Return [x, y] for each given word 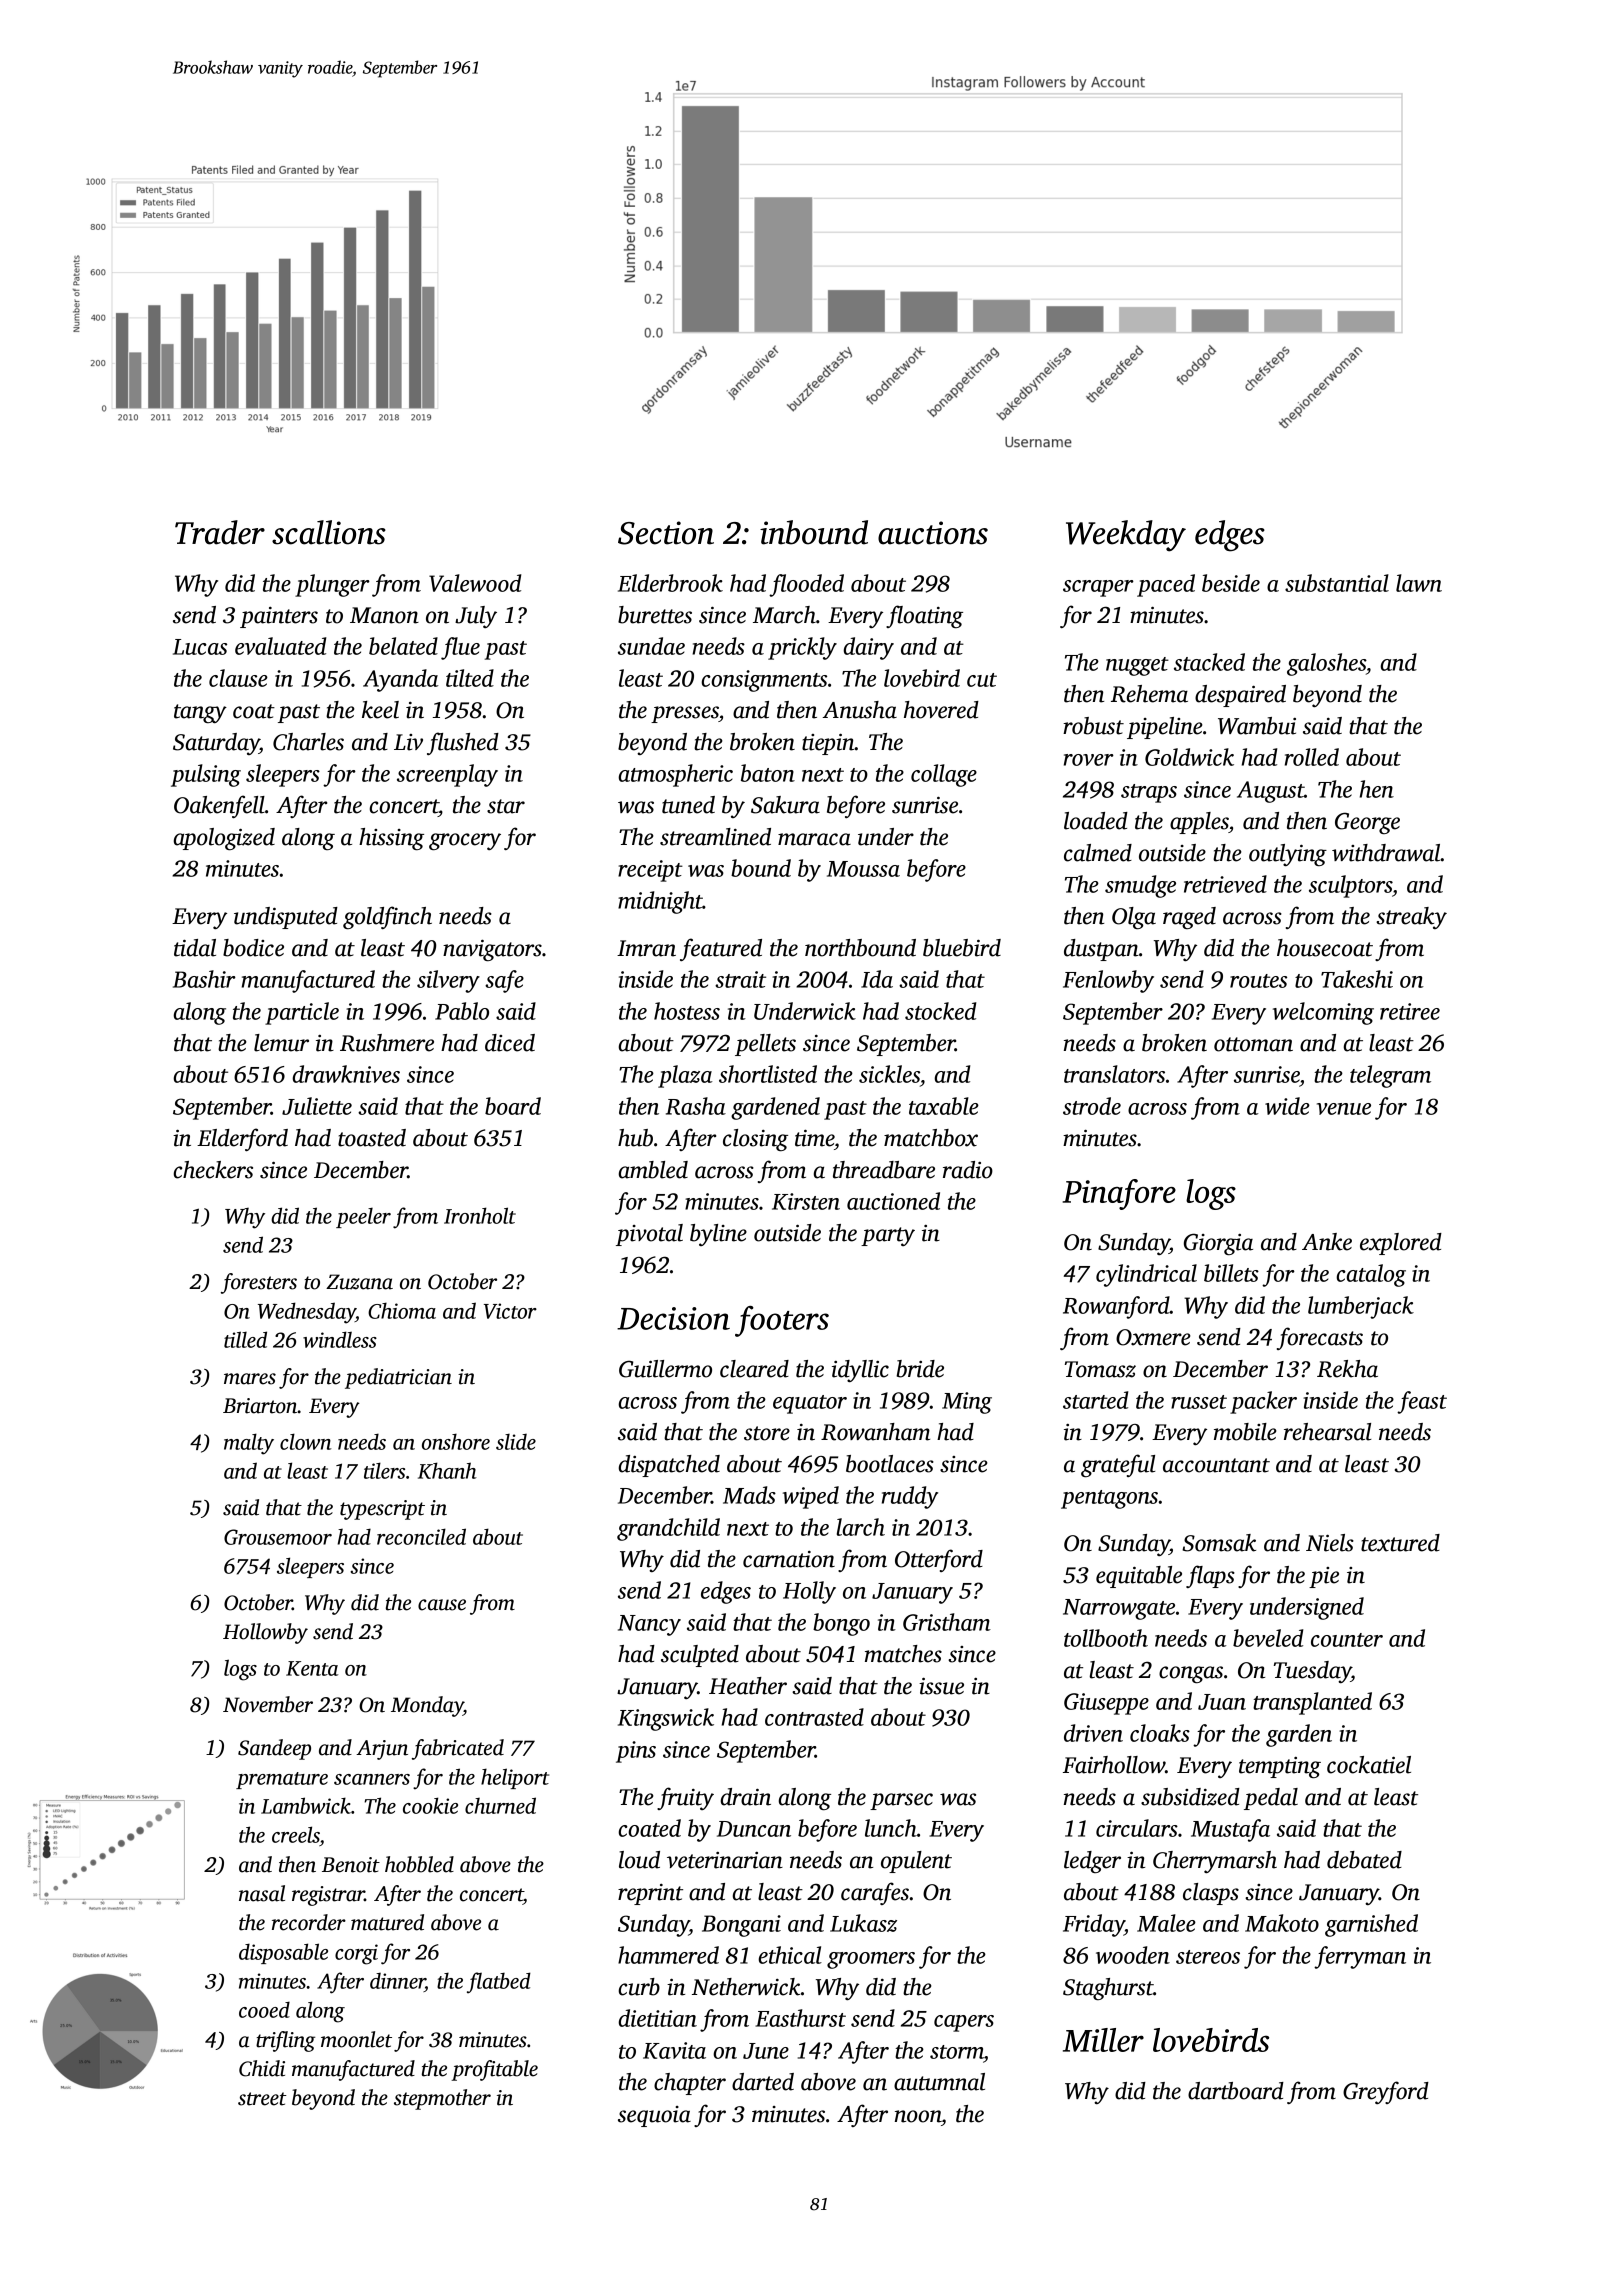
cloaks [1160, 1733]
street [262, 2099]
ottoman [1253, 1044]
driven [1093, 1733]
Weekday [1126, 536]
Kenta [312, 1668]
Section [666, 533]
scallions [329, 532]
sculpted [700, 1656]
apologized [224, 839]
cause [442, 1605]
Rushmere [387, 1043]
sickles [889, 1074]
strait [740, 979]
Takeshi [1357, 979]
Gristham [947, 1622]
